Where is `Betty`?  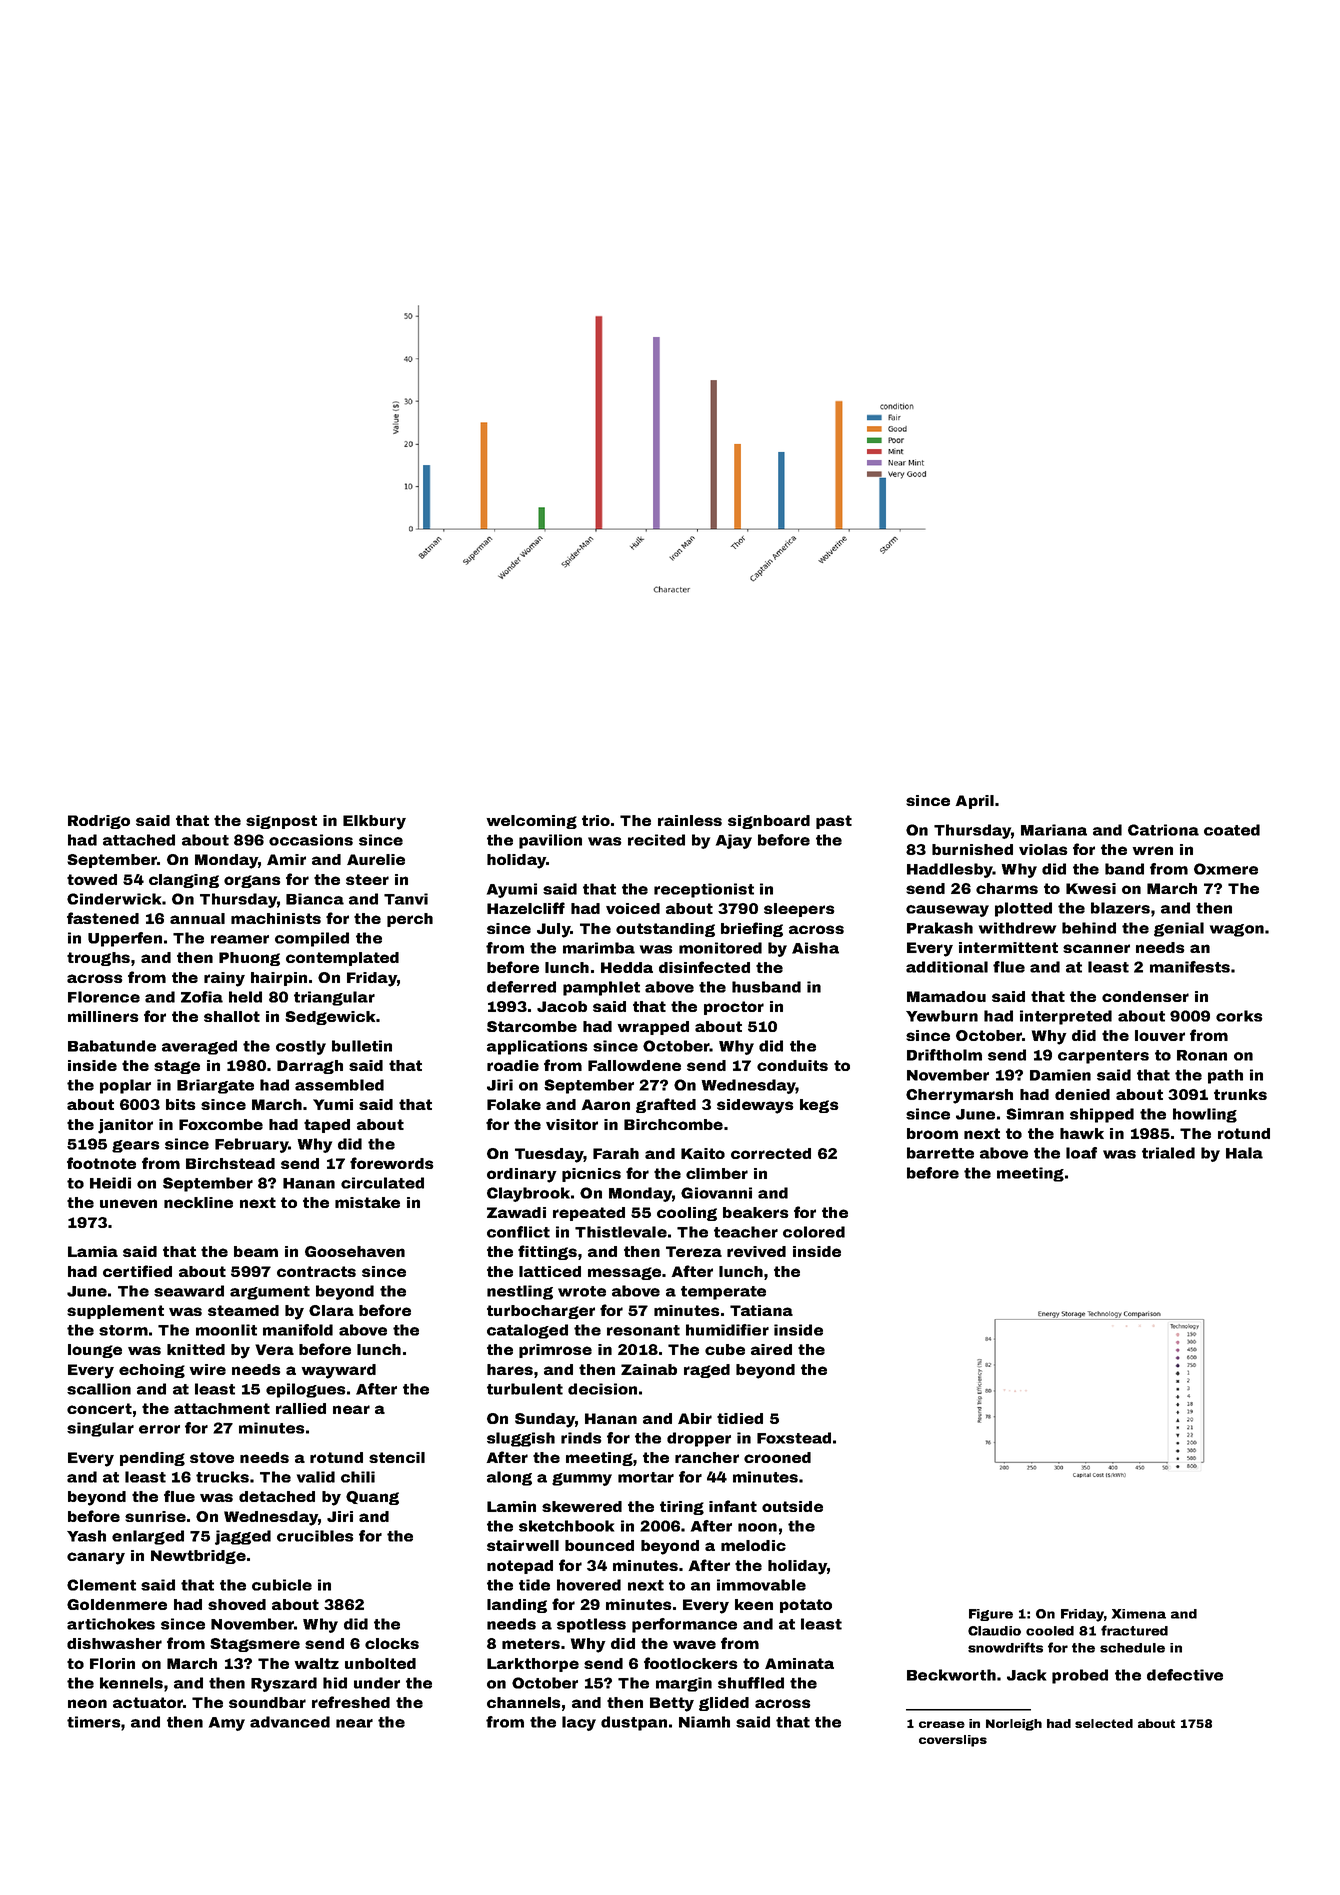 Betty is located at coordinates (672, 1704).
